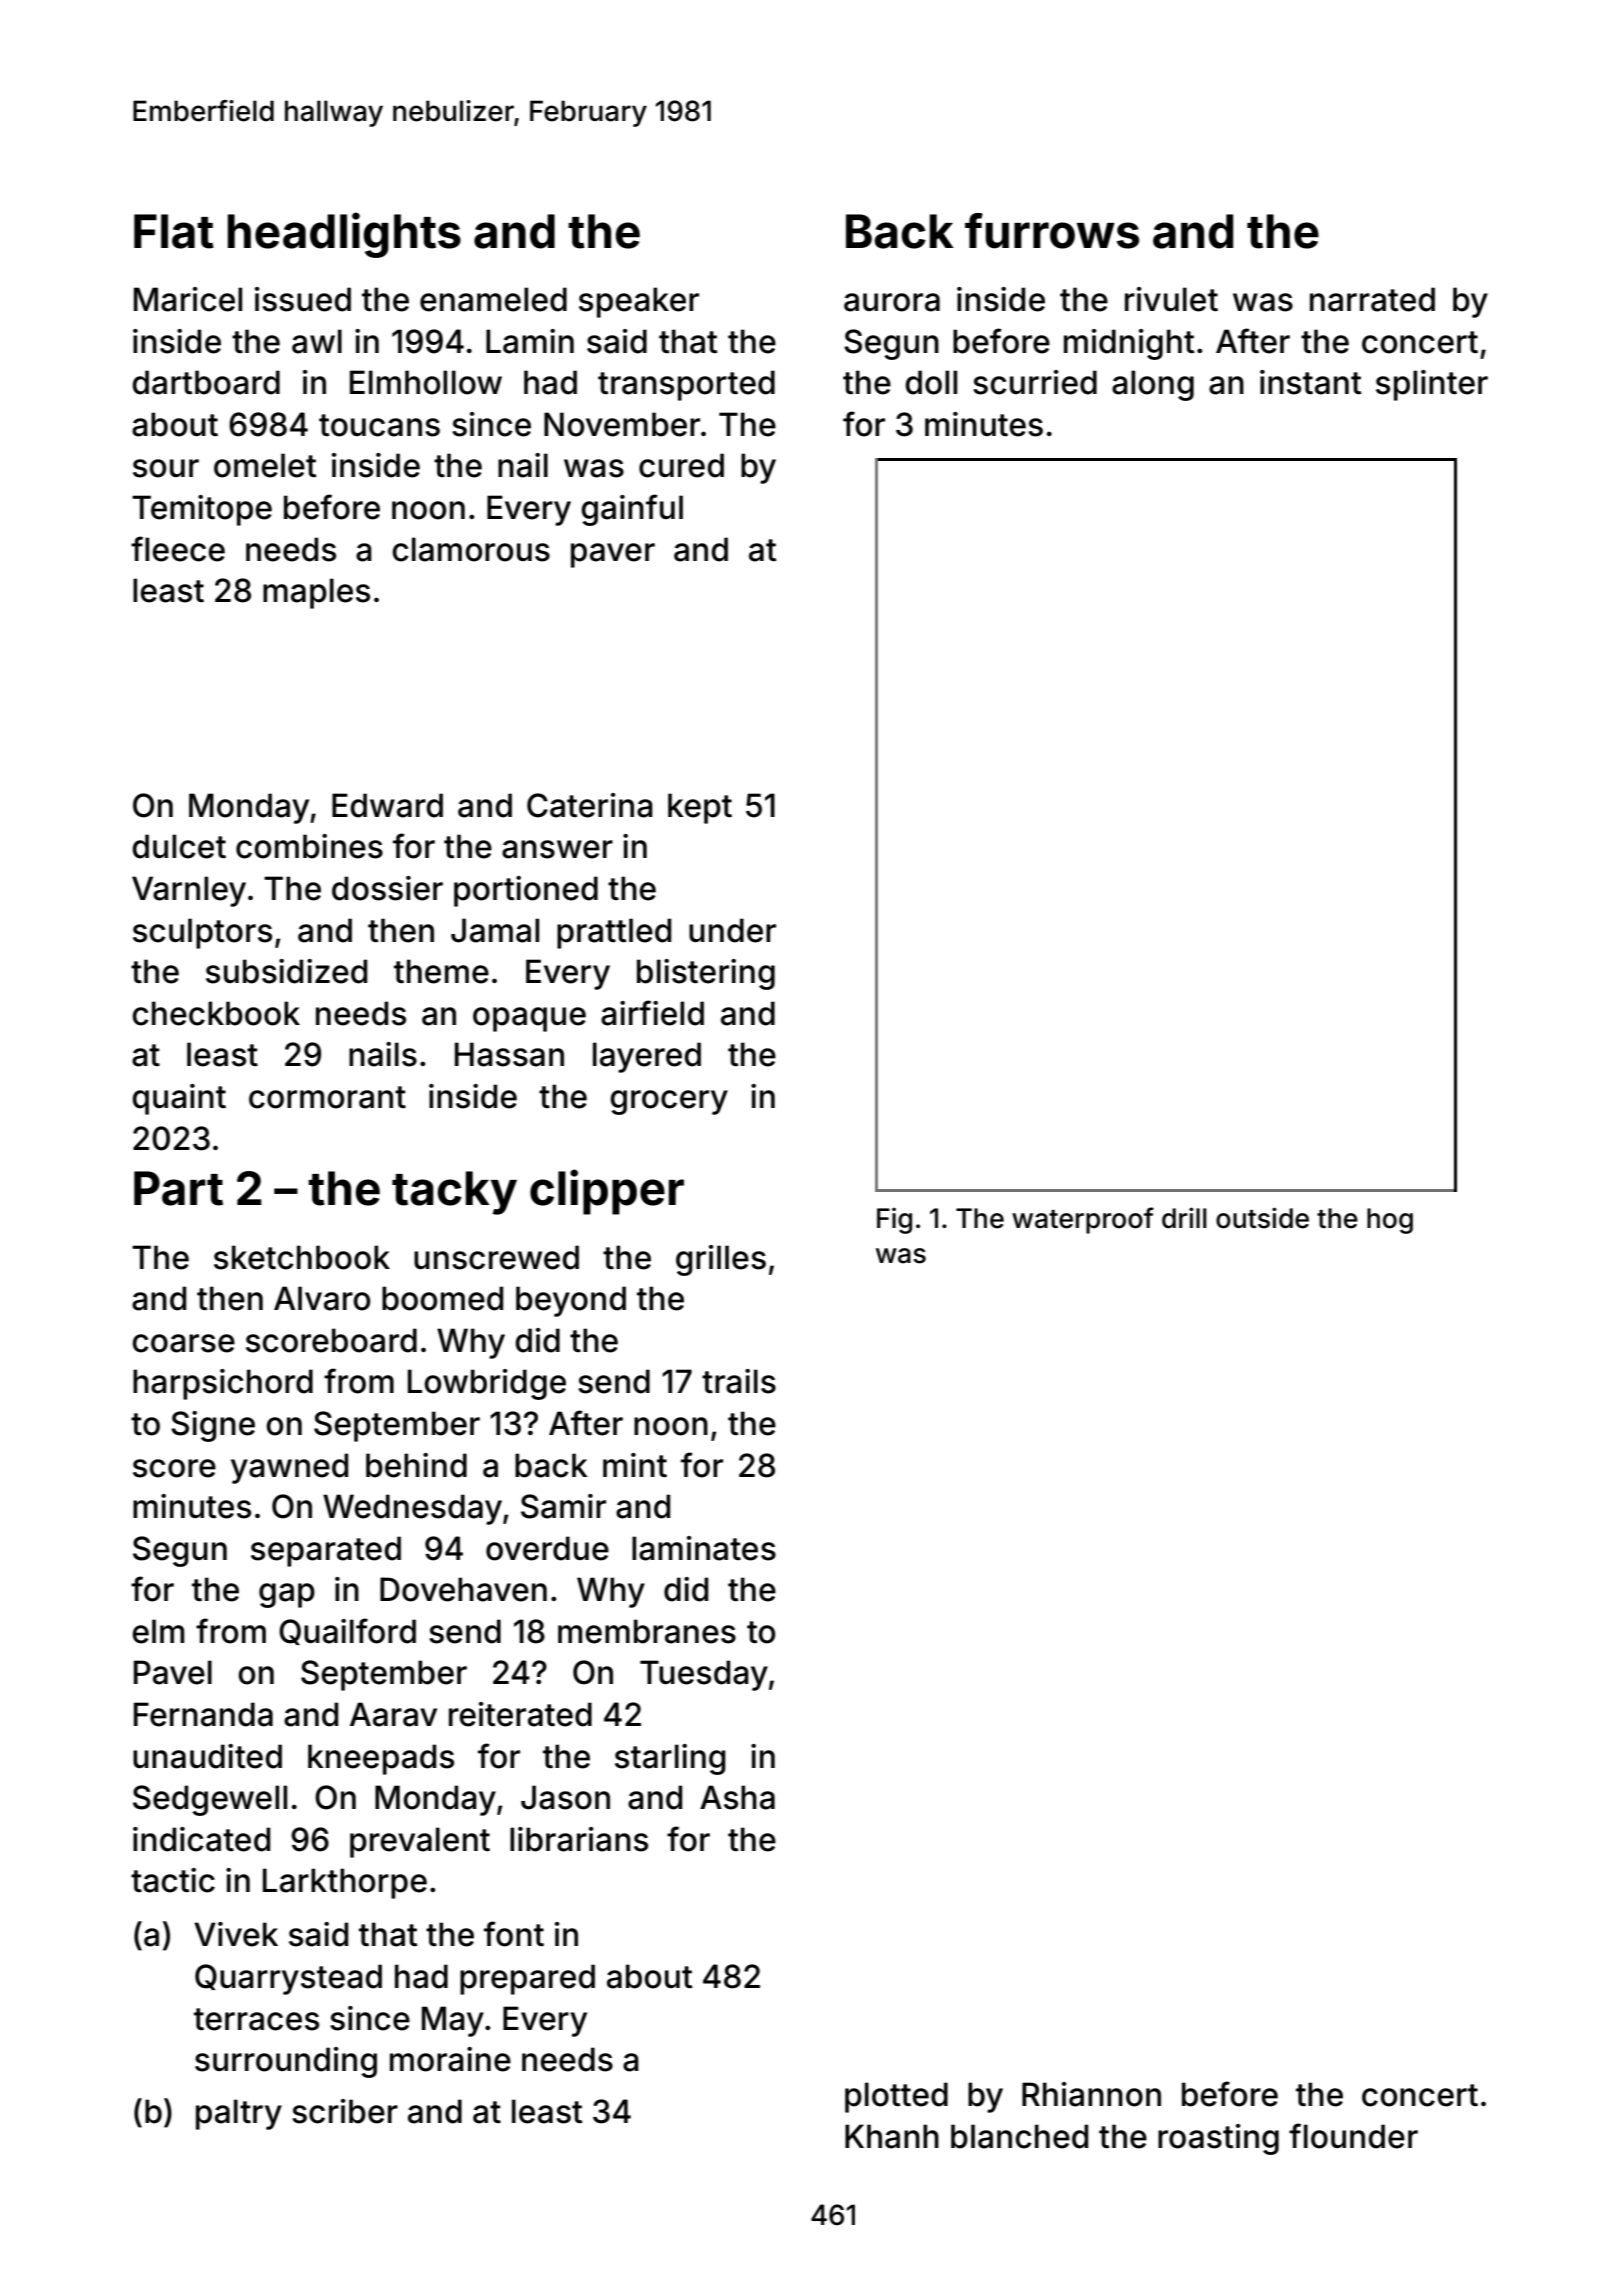 The height and width of the document is (2292, 1620). Describe the element at coordinates (1035, 382) in the document. I see `scurried` at that location.
